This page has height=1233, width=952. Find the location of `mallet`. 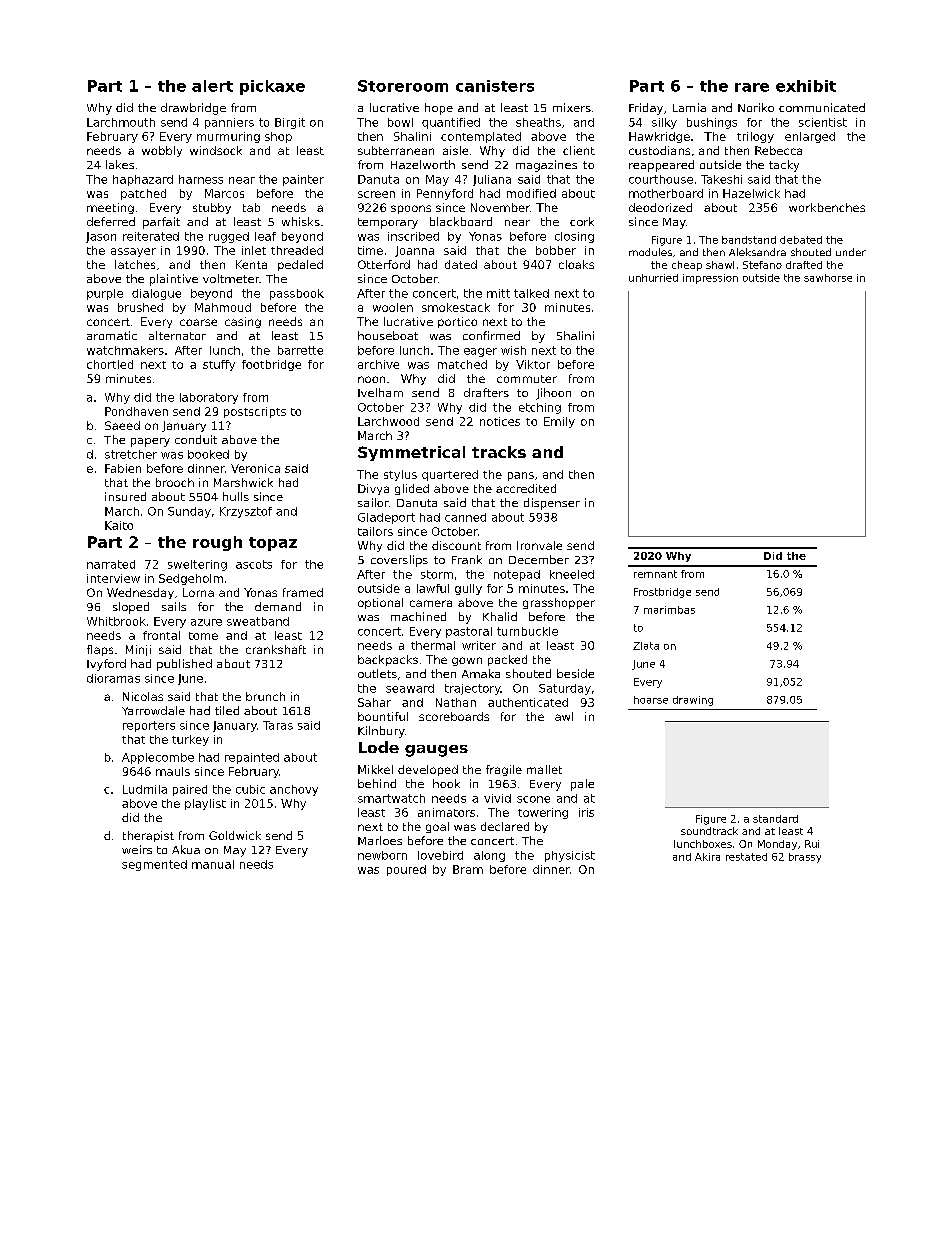

mallet is located at coordinates (544, 769).
